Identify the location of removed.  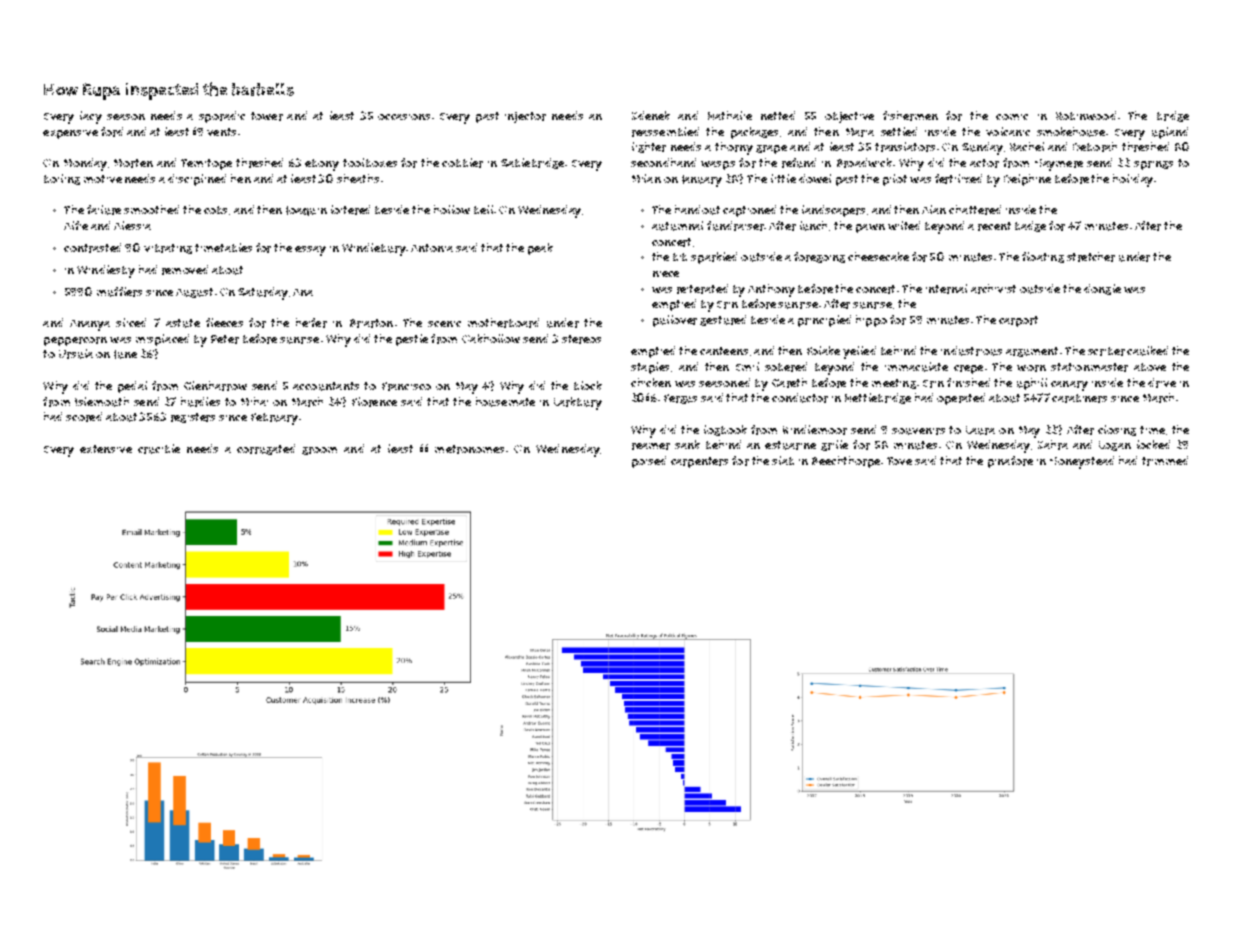
(185, 270).
